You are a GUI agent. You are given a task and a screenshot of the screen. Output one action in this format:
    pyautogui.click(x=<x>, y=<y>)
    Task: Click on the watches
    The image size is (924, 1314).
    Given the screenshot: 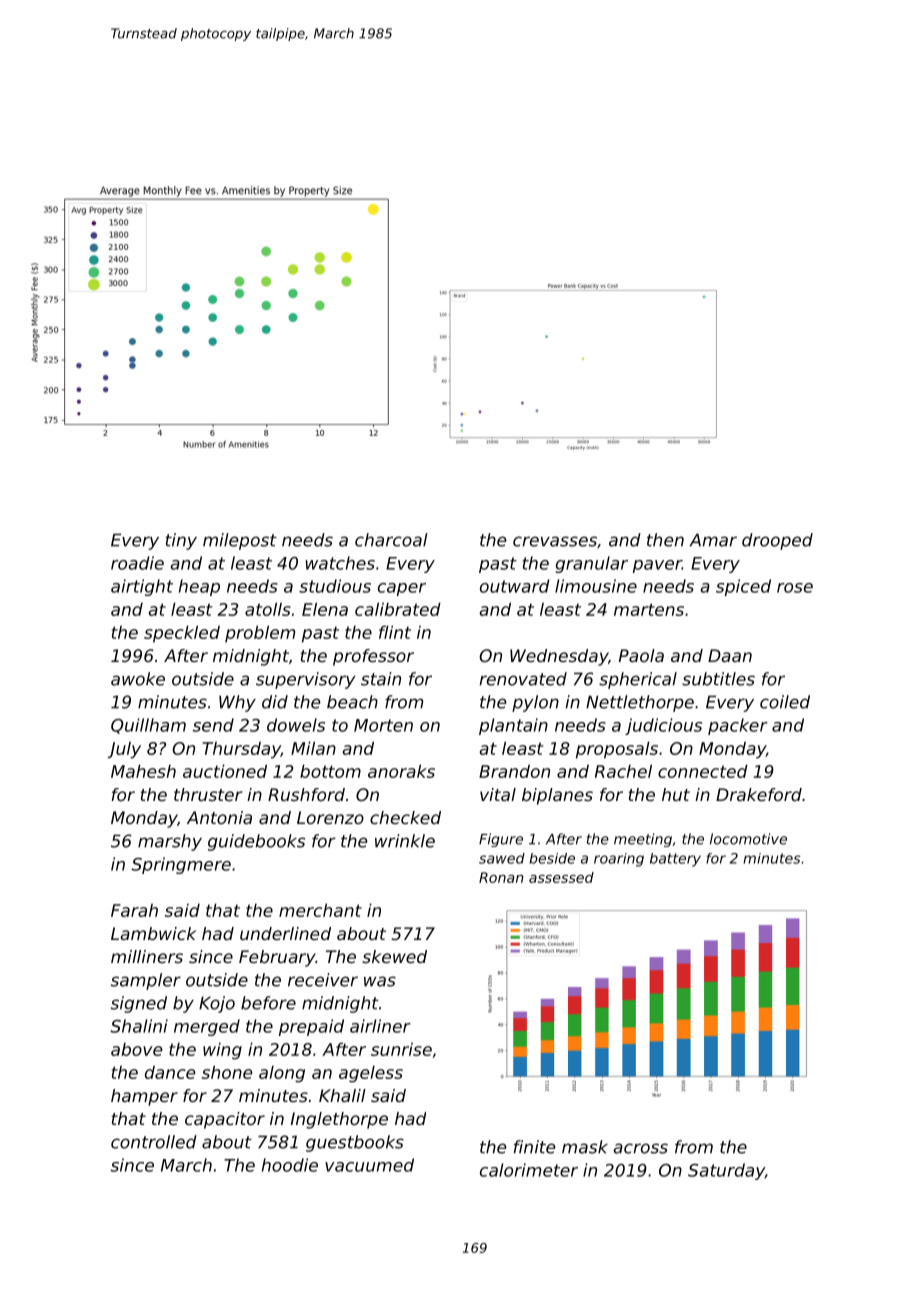 What is the action you would take?
    pyautogui.click(x=340, y=563)
